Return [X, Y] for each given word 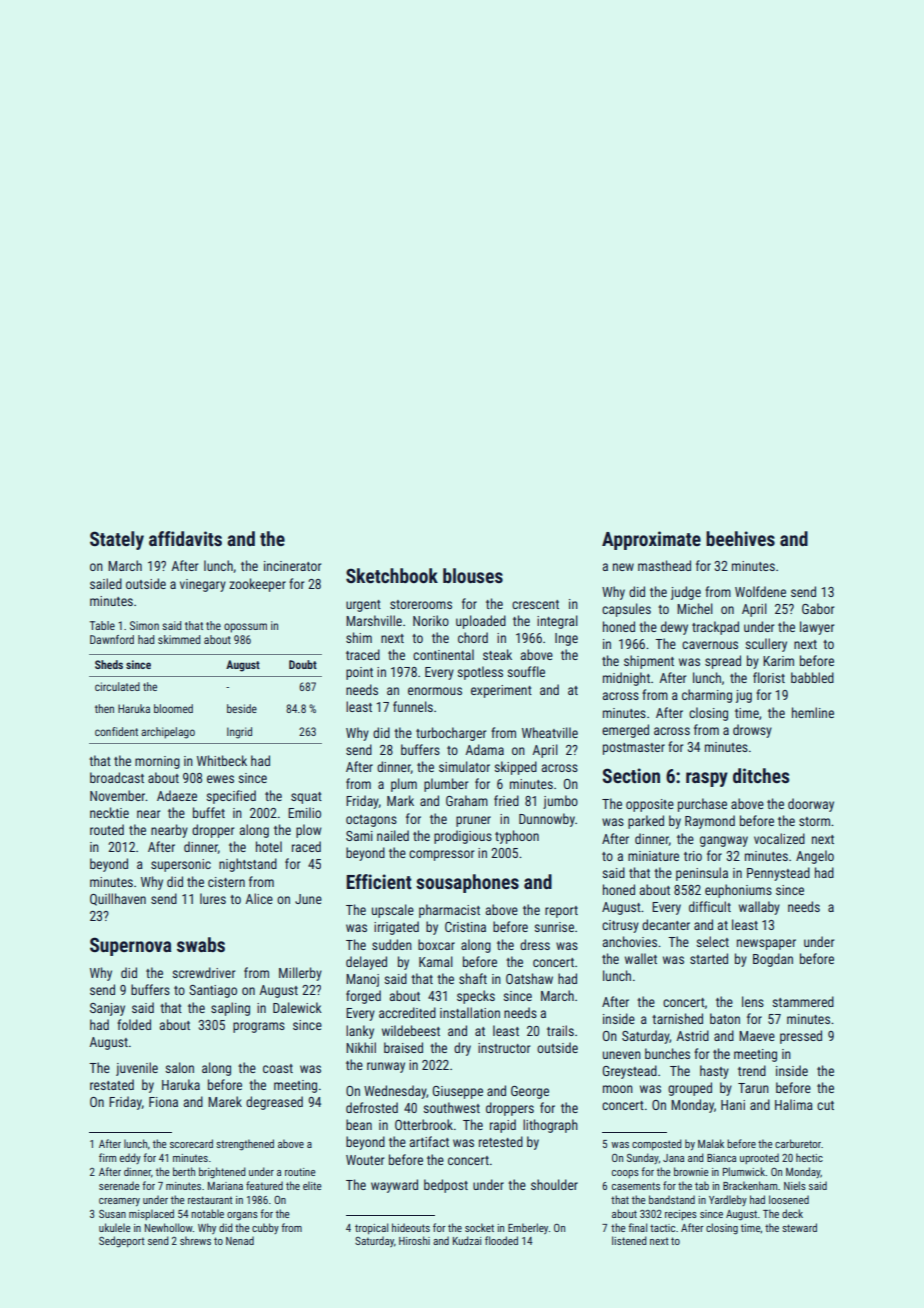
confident [116, 731]
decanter [666, 924]
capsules [626, 610]
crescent [535, 604]
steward [799, 1227]
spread [723, 662]
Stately [117, 540]
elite [312, 1185]
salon [179, 1067]
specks [476, 997]
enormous [435, 691]
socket [479, 1227]
